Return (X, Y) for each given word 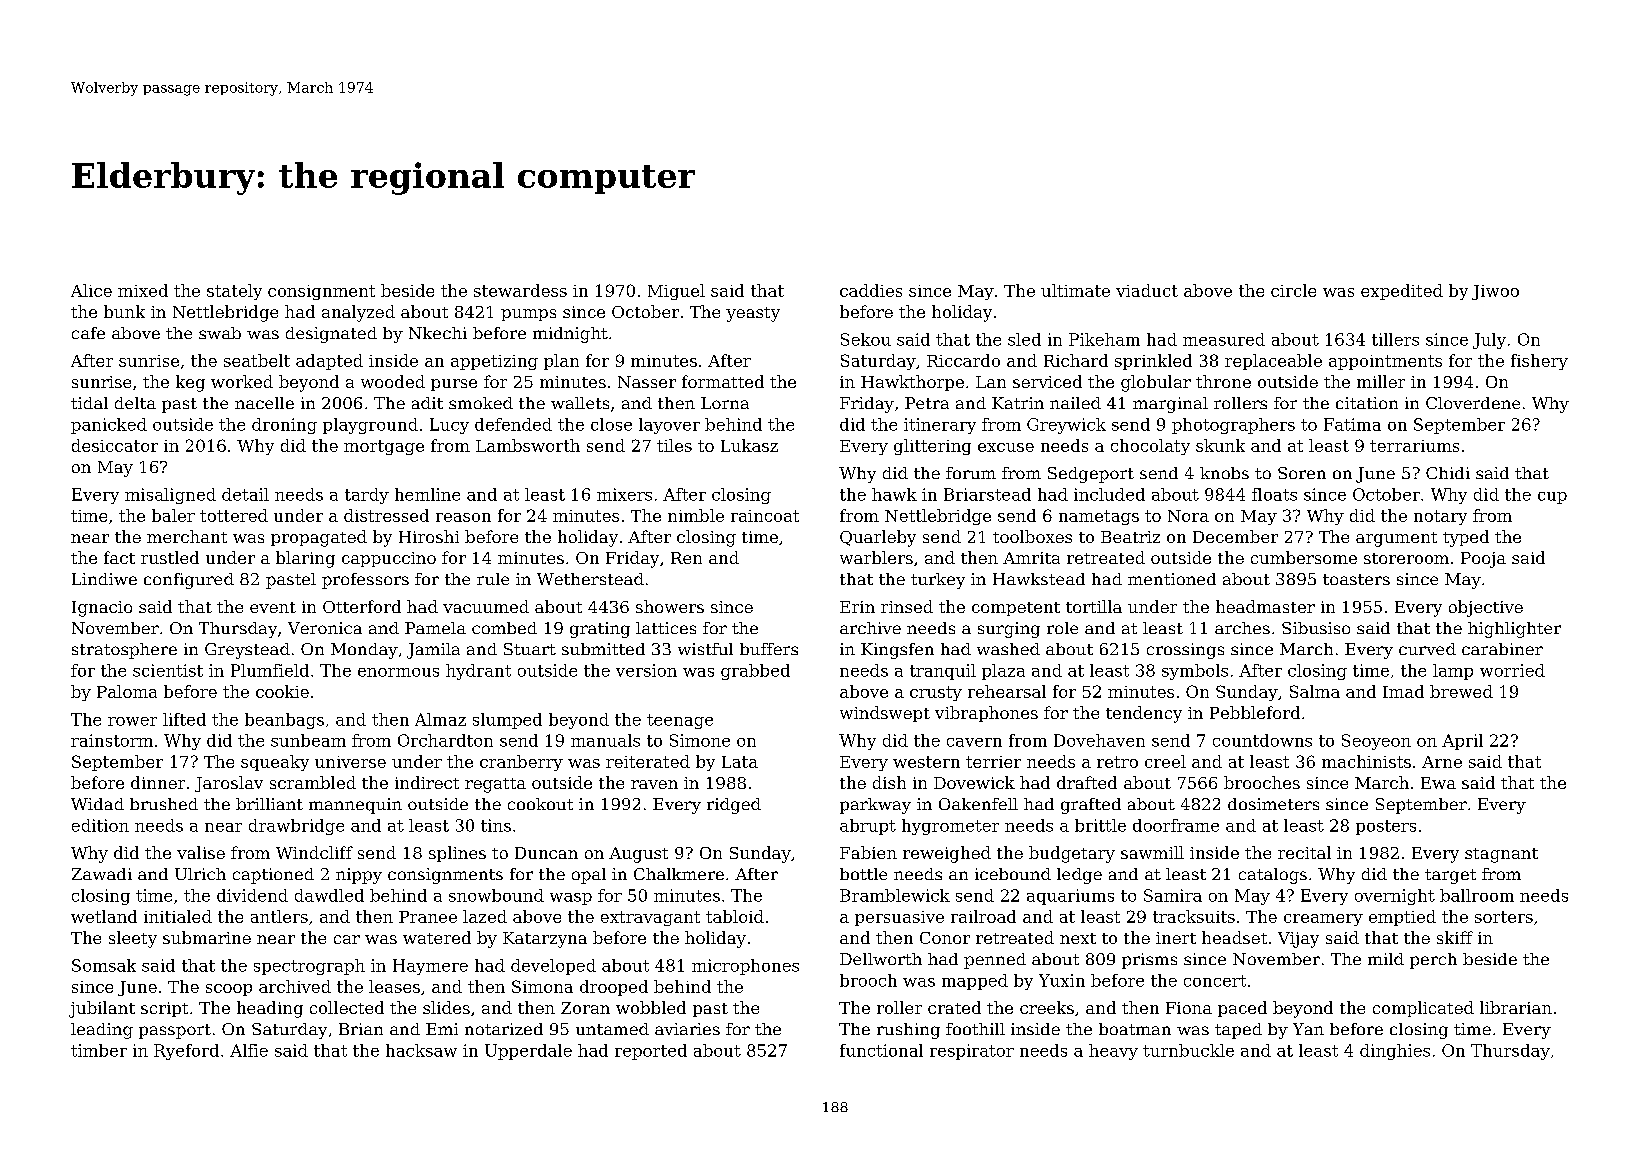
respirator (972, 1052)
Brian (361, 1029)
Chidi (1448, 473)
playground (370, 426)
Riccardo (963, 360)
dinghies (1395, 1052)
